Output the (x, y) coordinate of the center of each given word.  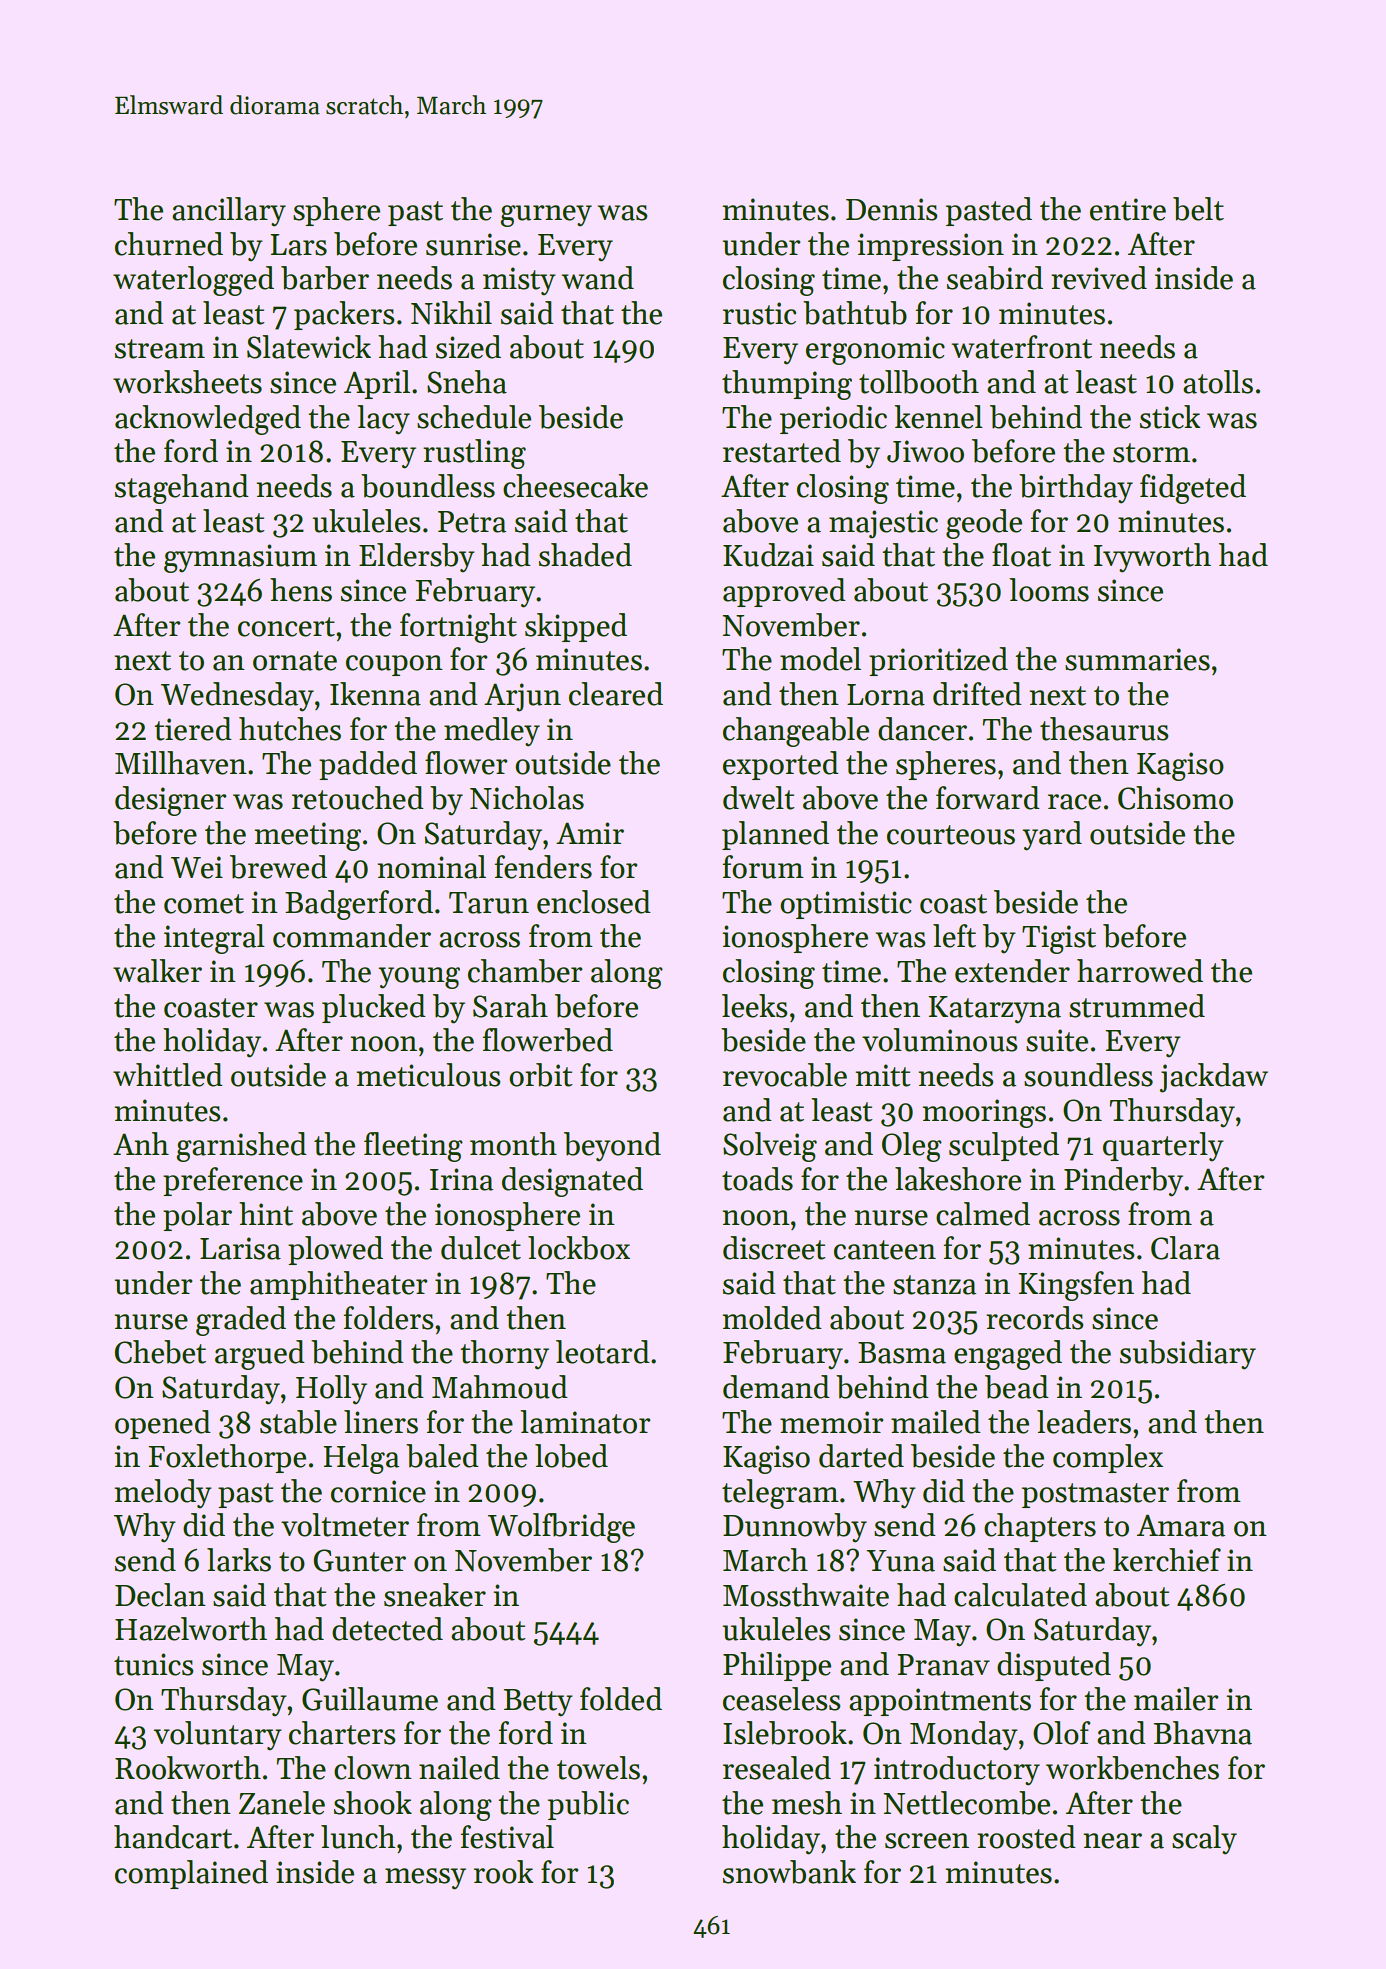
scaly (1204, 1840)
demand (776, 1387)
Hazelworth (191, 1629)
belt (1198, 209)
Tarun (489, 903)
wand (597, 278)
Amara (1181, 1525)
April (377, 384)
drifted (977, 694)
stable (298, 1422)
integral (214, 939)
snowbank (789, 1872)
